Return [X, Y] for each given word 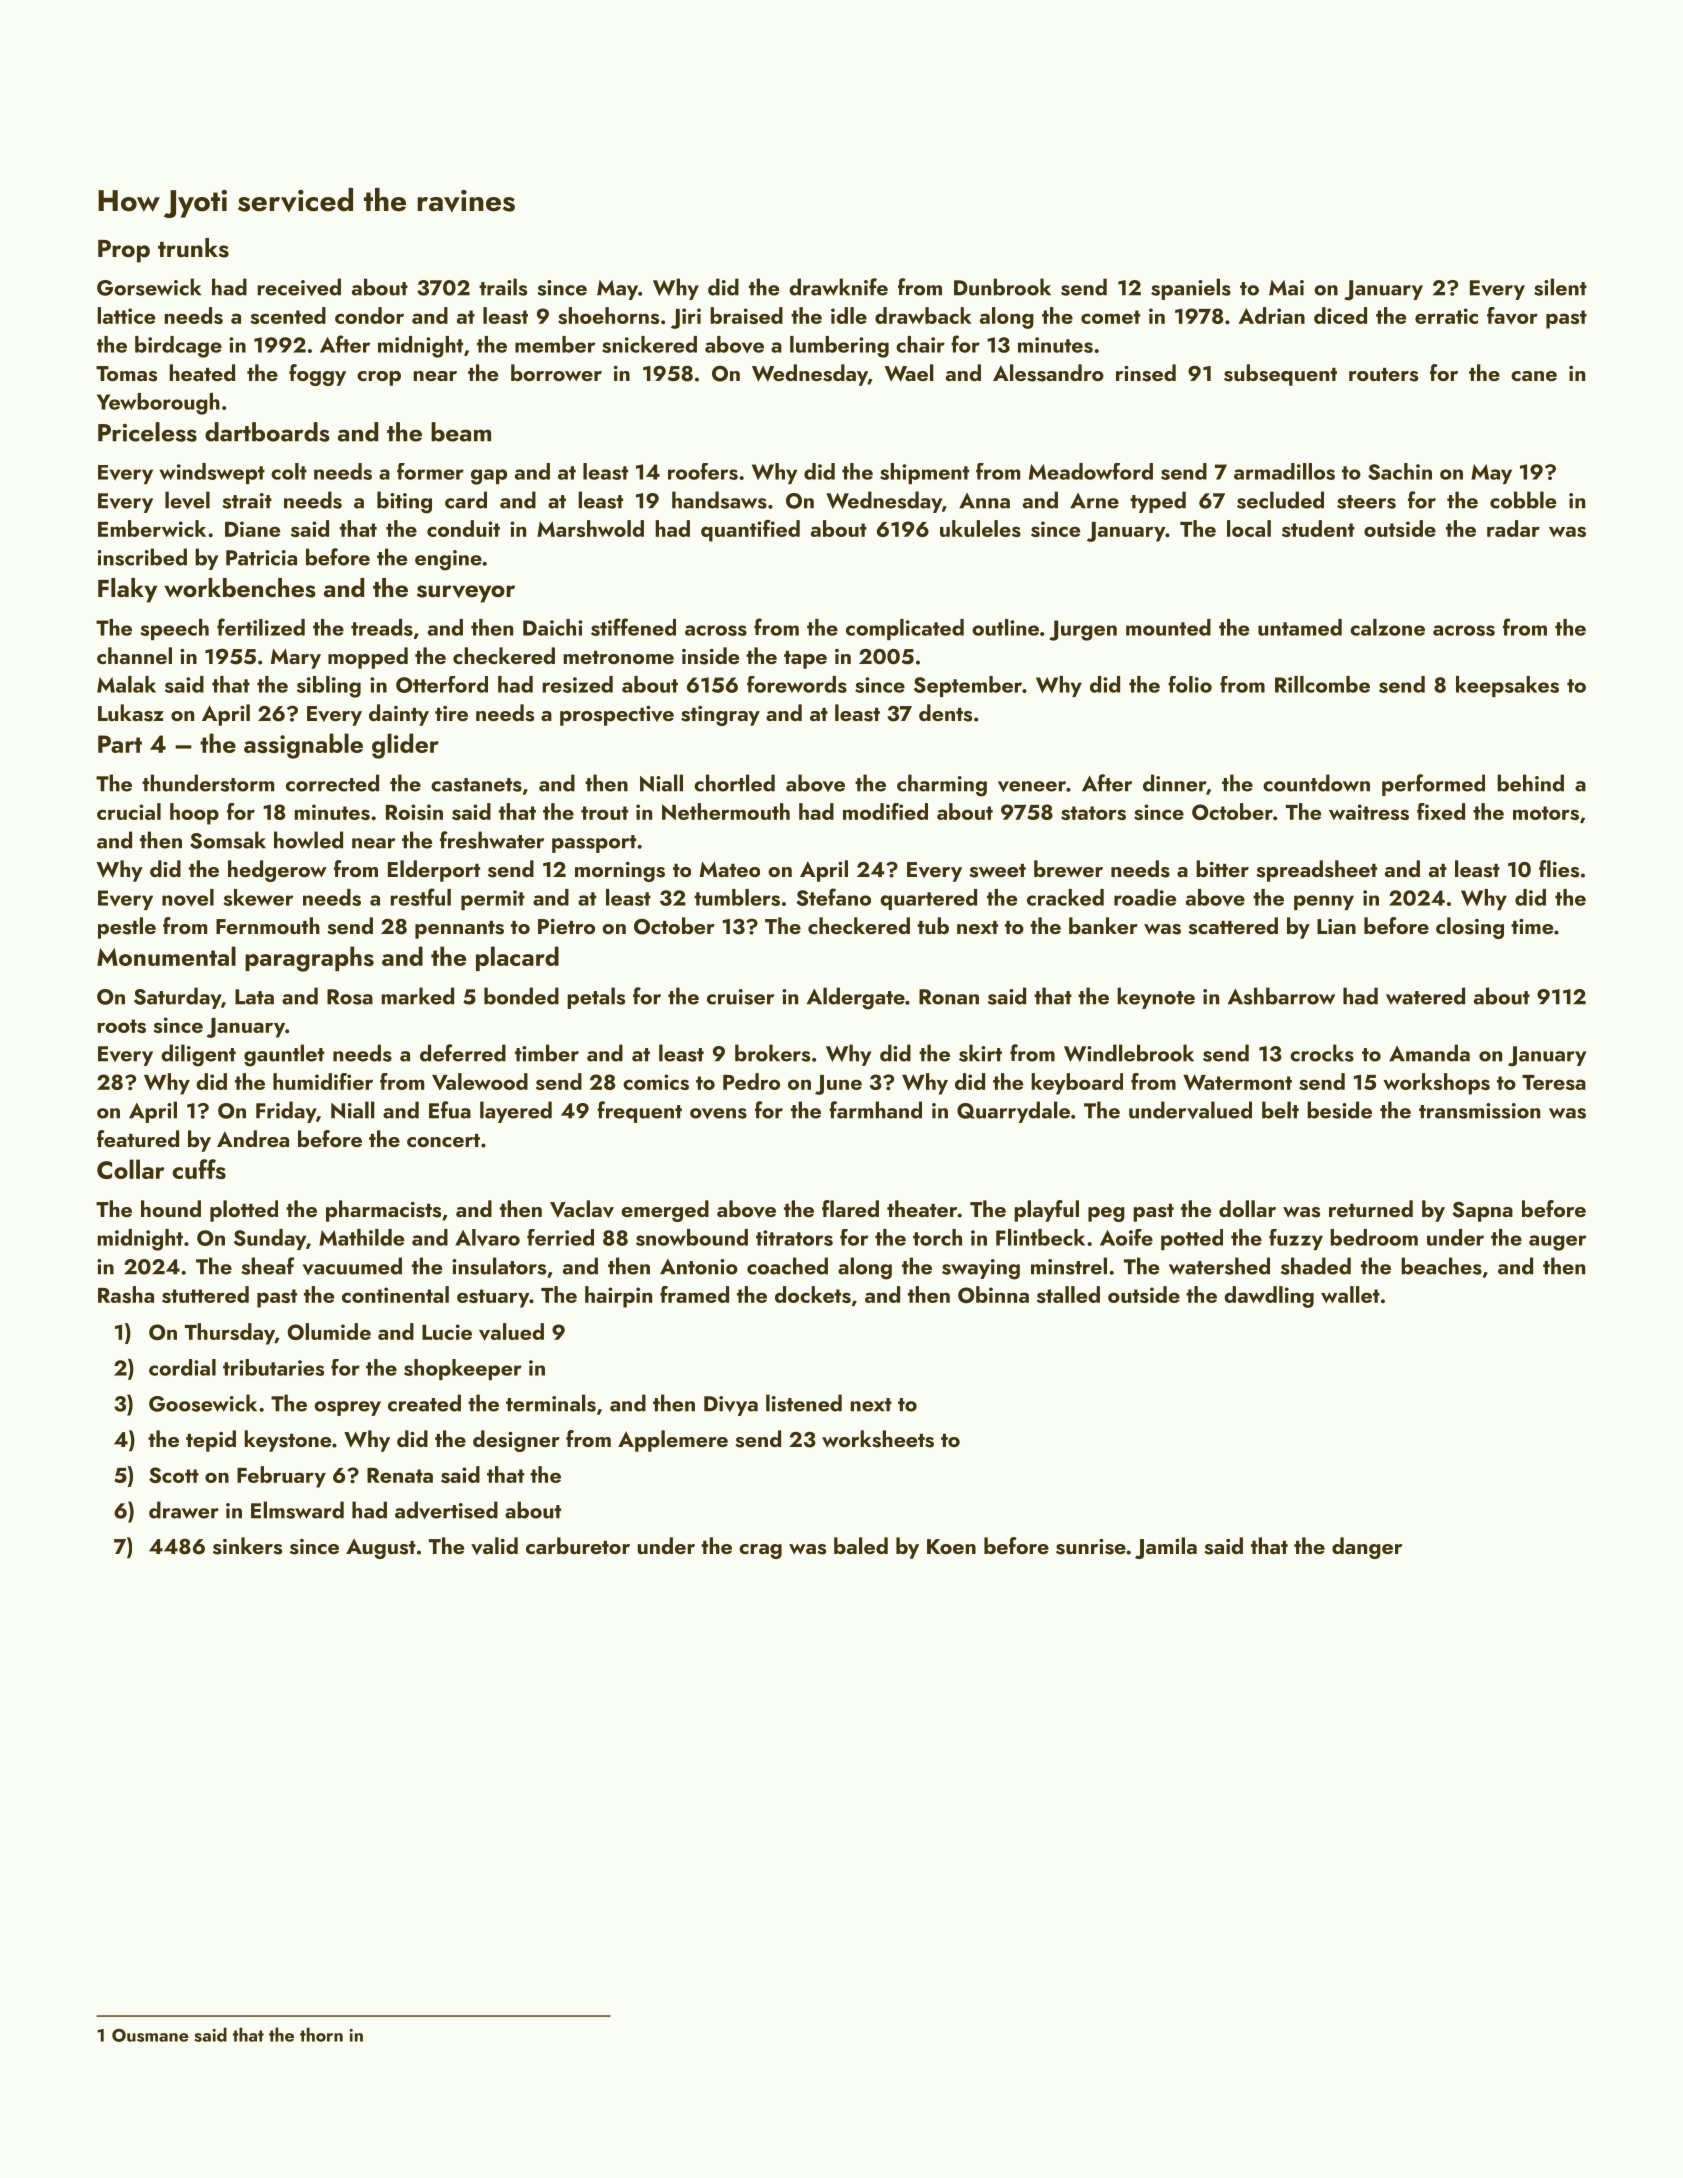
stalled [1068, 1294]
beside [1339, 1110]
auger [1557, 1243]
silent [1560, 287]
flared [850, 1208]
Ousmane [150, 2035]
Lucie [447, 1332]
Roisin [414, 812]
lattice [126, 315]
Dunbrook [1002, 287]
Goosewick [203, 1403]
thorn [321, 2034]
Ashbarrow [1281, 996]
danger [1367, 1548]
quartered [928, 899]
